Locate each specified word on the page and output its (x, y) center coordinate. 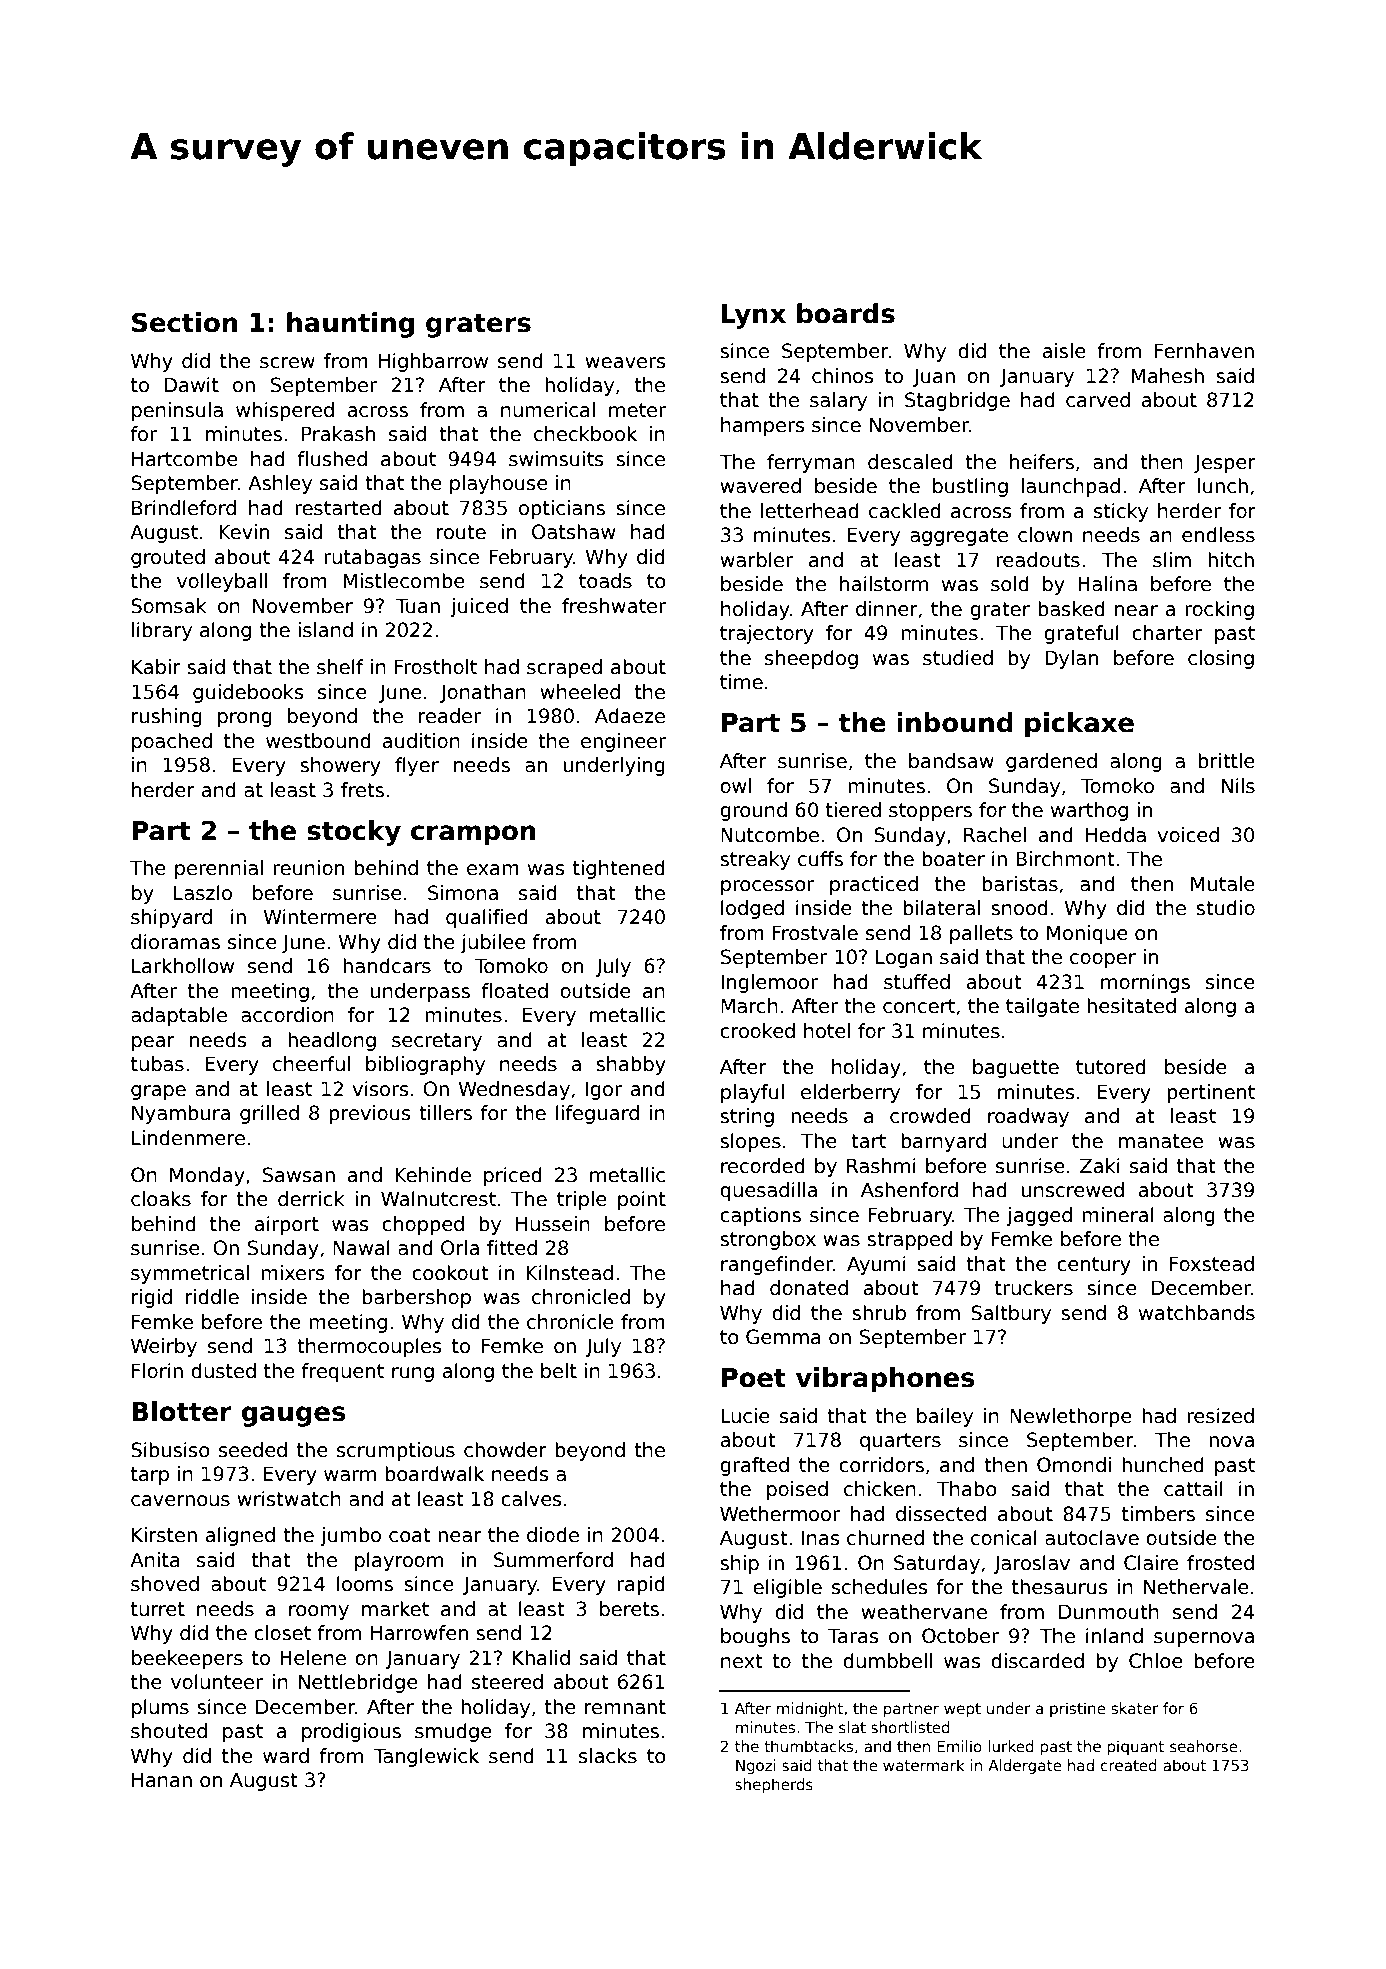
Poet (754, 1378)
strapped (909, 1240)
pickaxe (1079, 725)
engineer (623, 742)
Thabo (966, 1489)
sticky (1121, 512)
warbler (756, 560)
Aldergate (1025, 1766)
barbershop (416, 1298)
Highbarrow (433, 362)
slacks (608, 1756)
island (325, 630)
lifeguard (597, 1114)
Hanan (162, 1780)
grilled (269, 1114)
